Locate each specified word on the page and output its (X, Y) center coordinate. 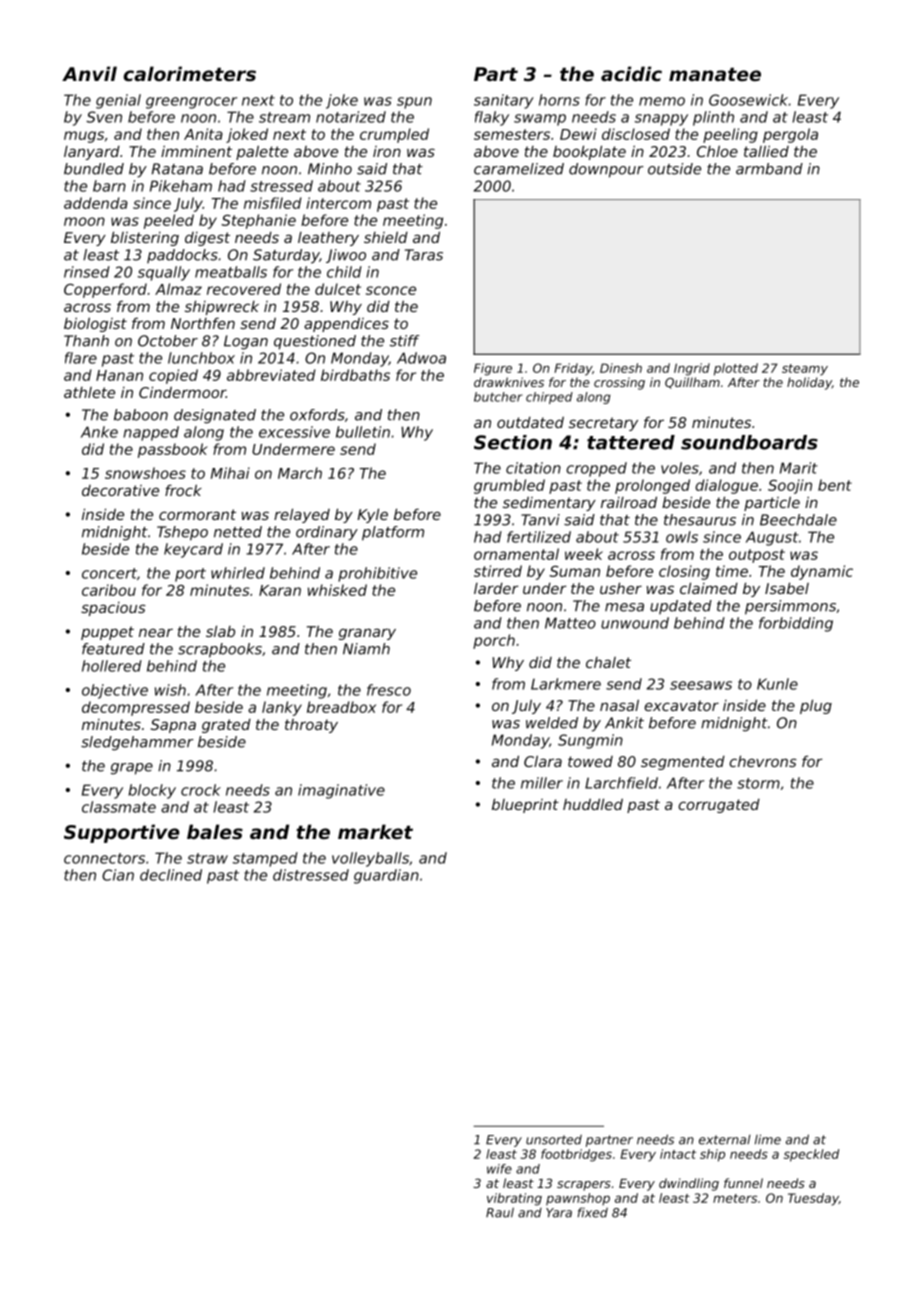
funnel (743, 1183)
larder (496, 588)
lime (768, 1139)
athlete (89, 392)
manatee (715, 74)
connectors (104, 858)
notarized (351, 117)
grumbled (509, 486)
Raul (500, 1212)
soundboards (749, 442)
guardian (386, 876)
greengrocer (191, 103)
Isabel (787, 588)
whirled (238, 573)
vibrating (514, 1199)
